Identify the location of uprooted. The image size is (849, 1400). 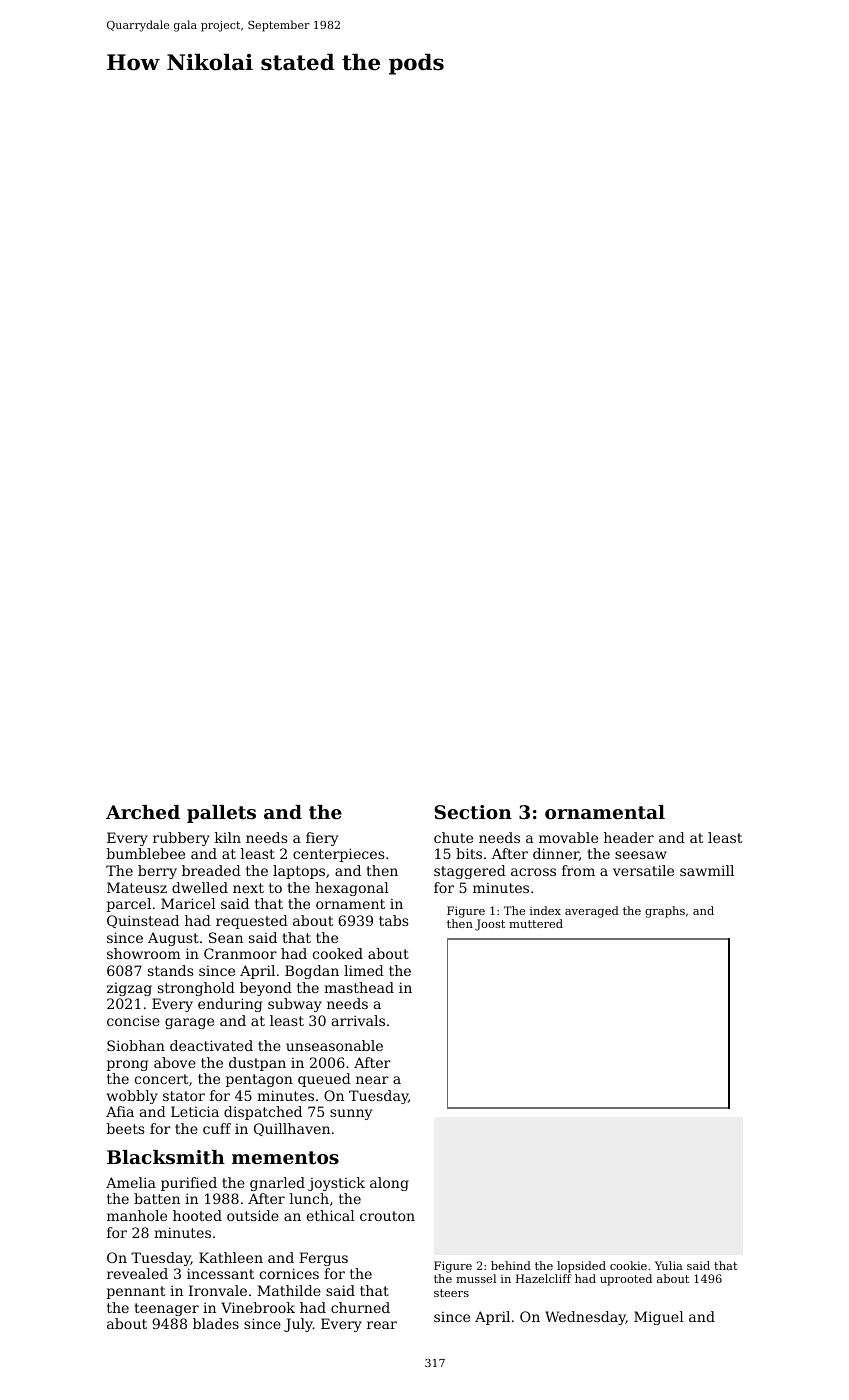
(626, 1280).
